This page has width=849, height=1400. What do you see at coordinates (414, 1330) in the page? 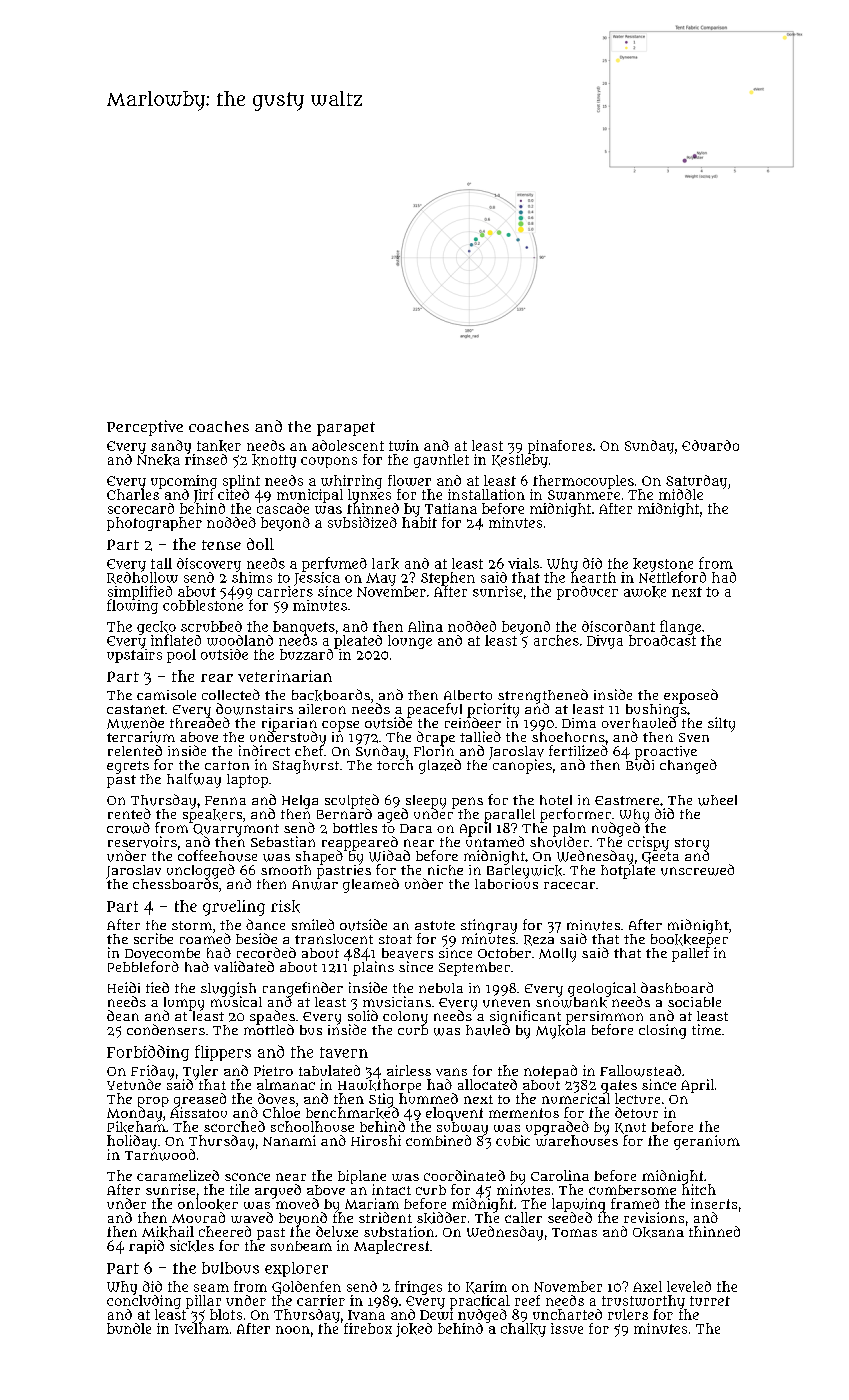
I see `joked` at bounding box center [414, 1330].
